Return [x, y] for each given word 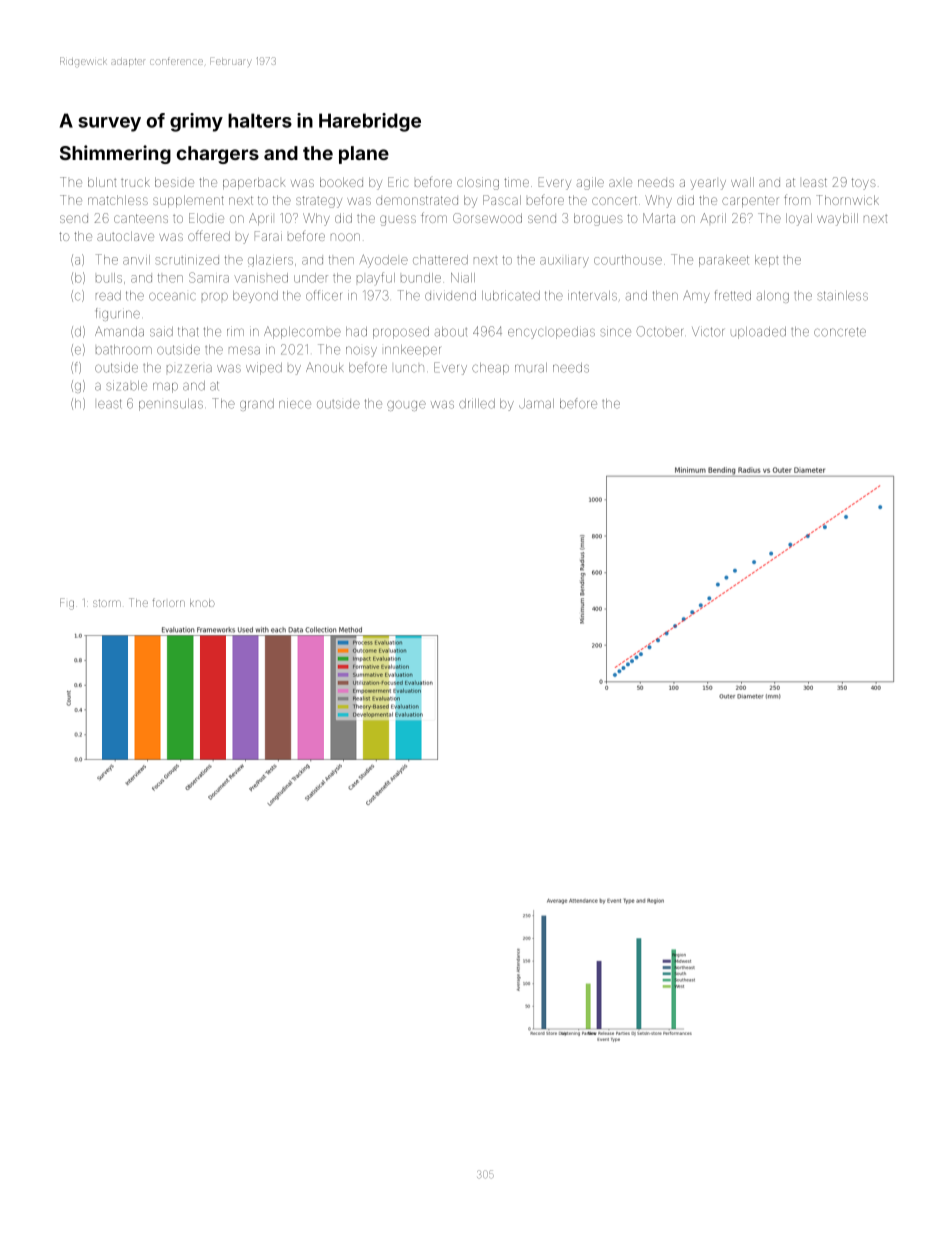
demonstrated [417, 200]
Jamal [536, 404]
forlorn [168, 602]
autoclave [125, 236]
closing [478, 183]
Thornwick [847, 200]
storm [107, 603]
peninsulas [171, 405]
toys [864, 184]
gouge [406, 405]
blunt [102, 182]
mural [531, 368]
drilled [477, 403]
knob [202, 603]
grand [257, 405]
